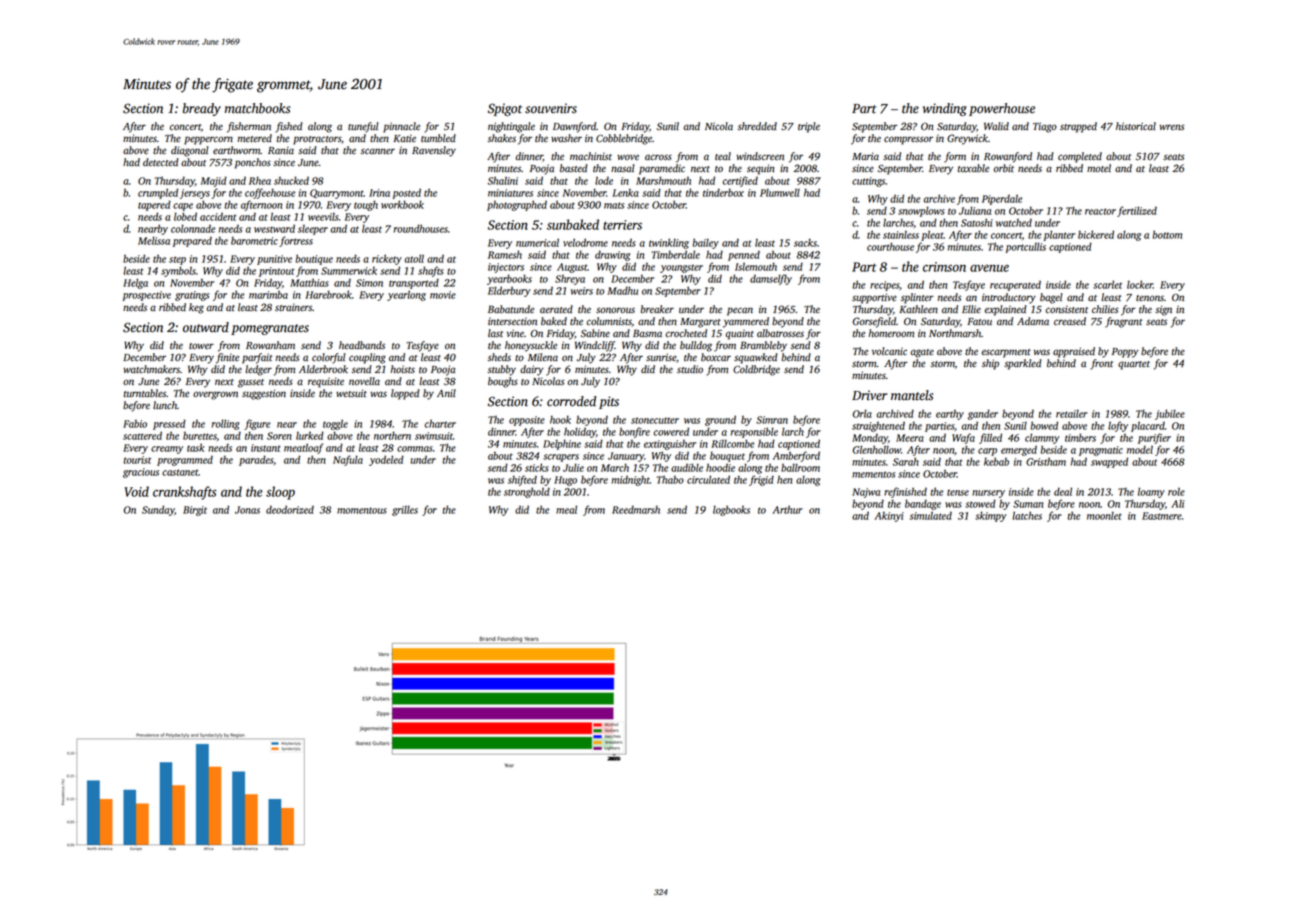  Describe the element at coordinates (614, 205) in the image. I see `mats` at that location.
